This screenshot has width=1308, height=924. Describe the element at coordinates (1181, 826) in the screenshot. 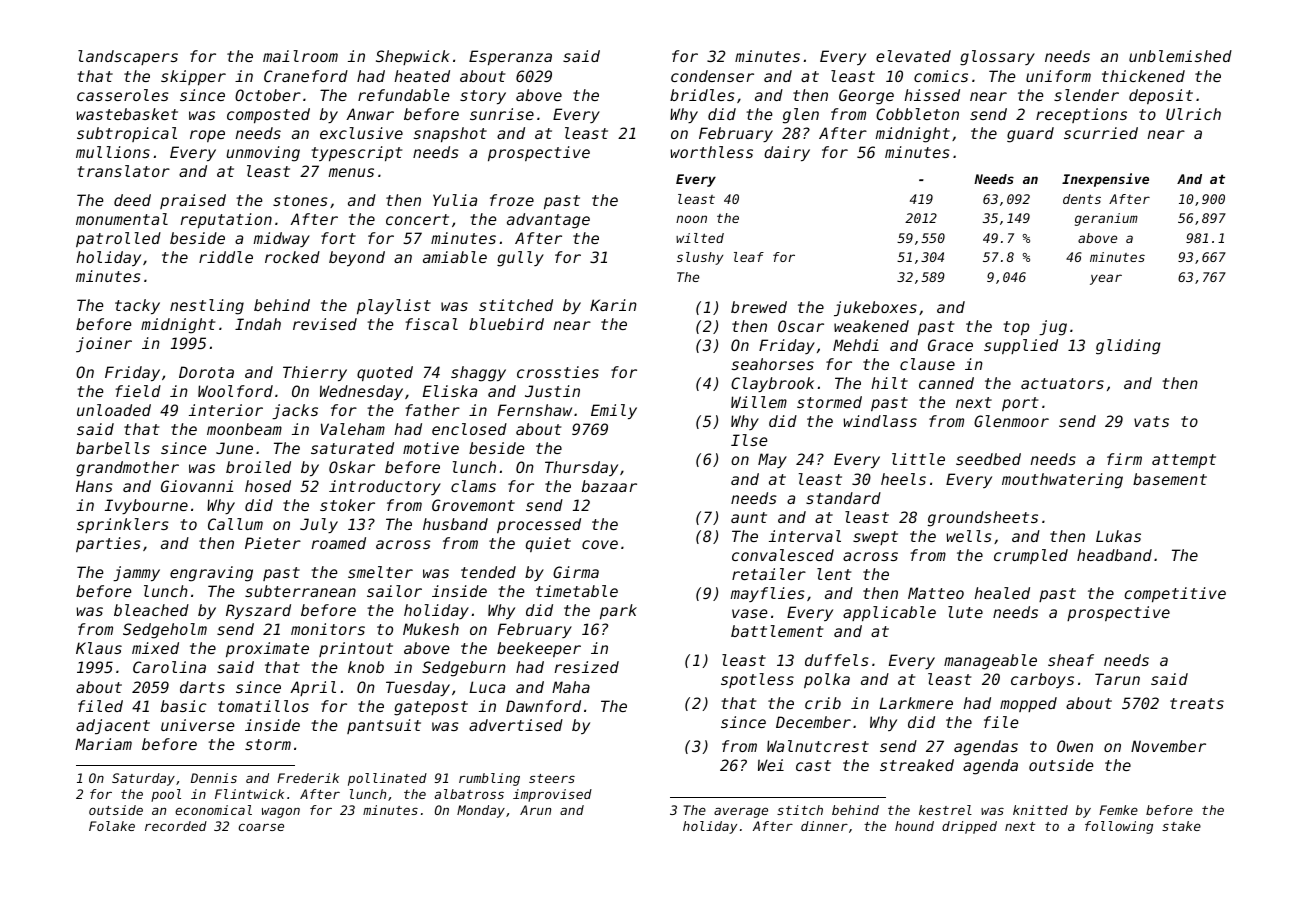

I see `stake` at that location.
